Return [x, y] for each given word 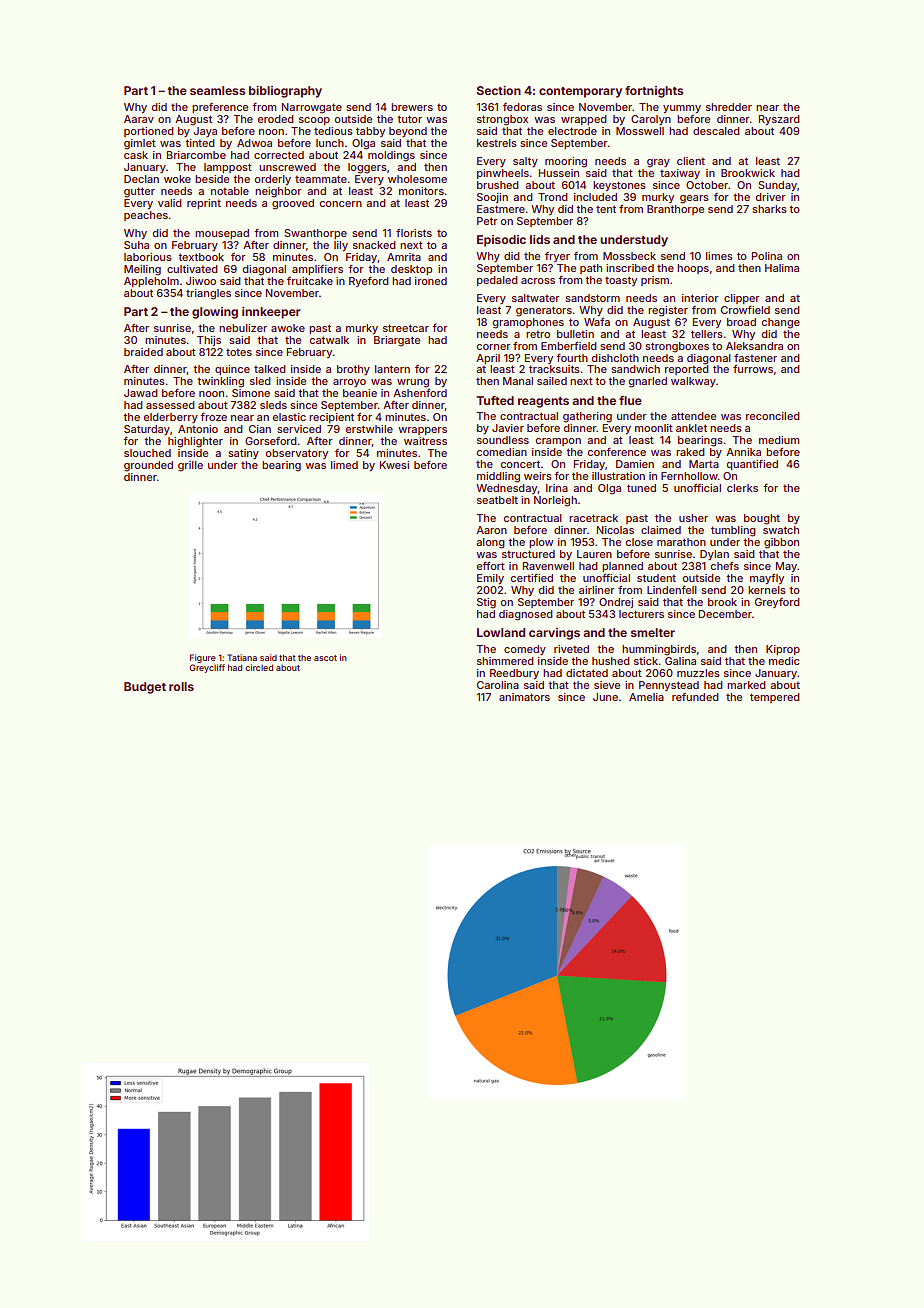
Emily [490, 579]
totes [239, 352]
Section [499, 90]
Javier [508, 428]
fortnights [654, 92]
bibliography [285, 92]
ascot [325, 658]
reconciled [773, 416]
